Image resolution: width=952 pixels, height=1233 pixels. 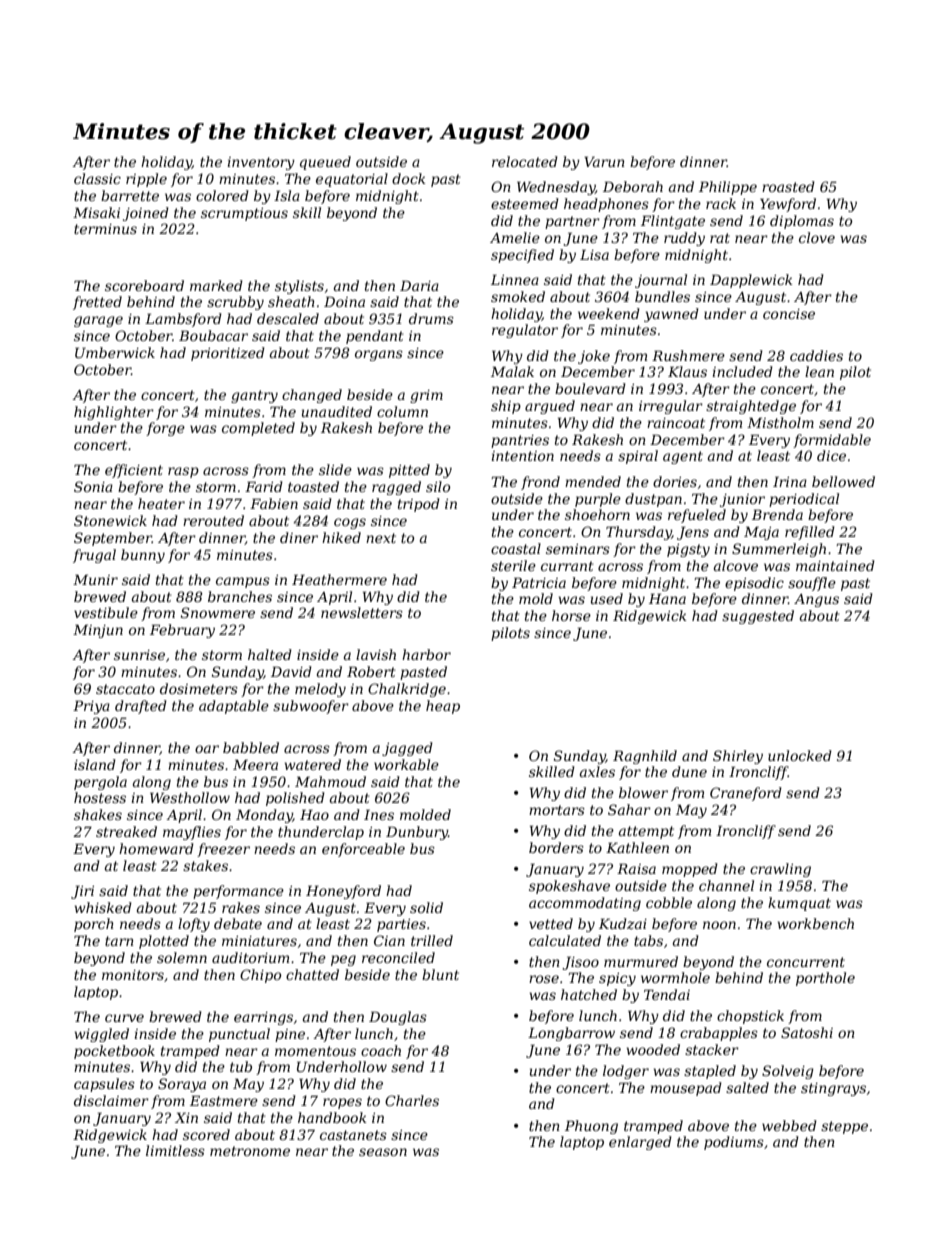 What do you see at coordinates (609, 313) in the page?
I see `weekend` at bounding box center [609, 313].
